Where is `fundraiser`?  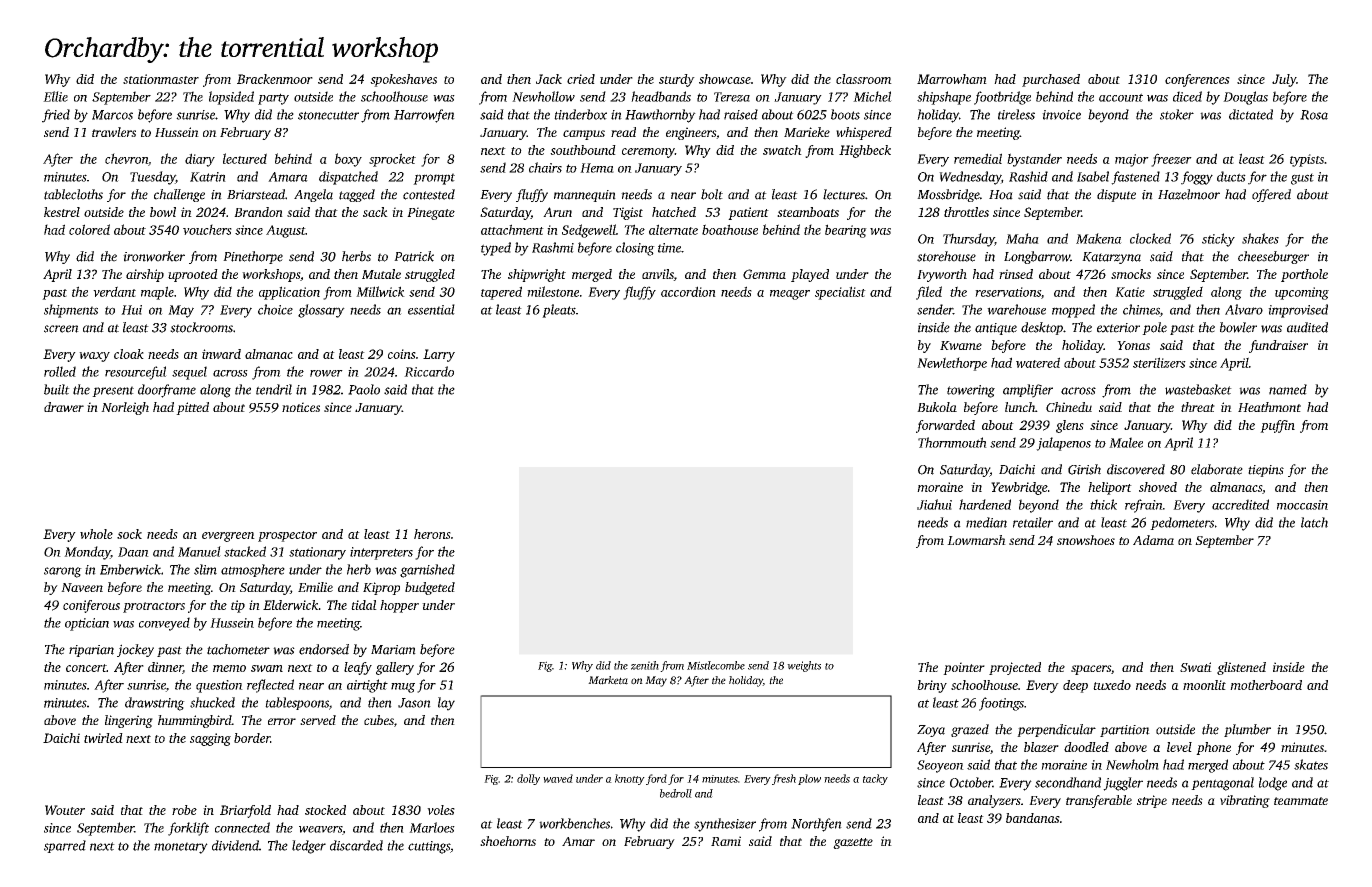 fundraiser is located at coordinates (1278, 346).
